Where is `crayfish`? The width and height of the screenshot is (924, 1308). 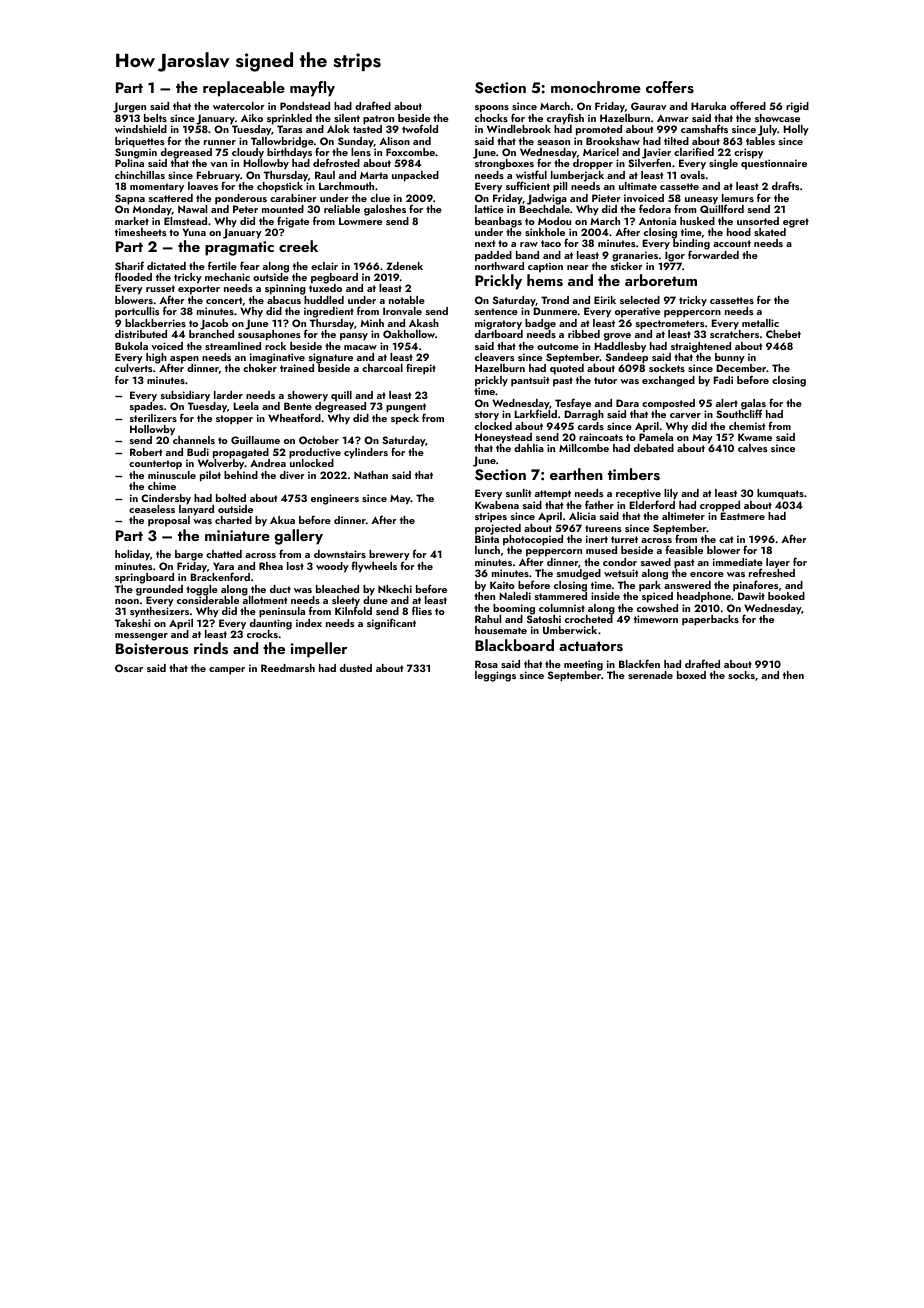
crayfish is located at coordinates (565, 119).
